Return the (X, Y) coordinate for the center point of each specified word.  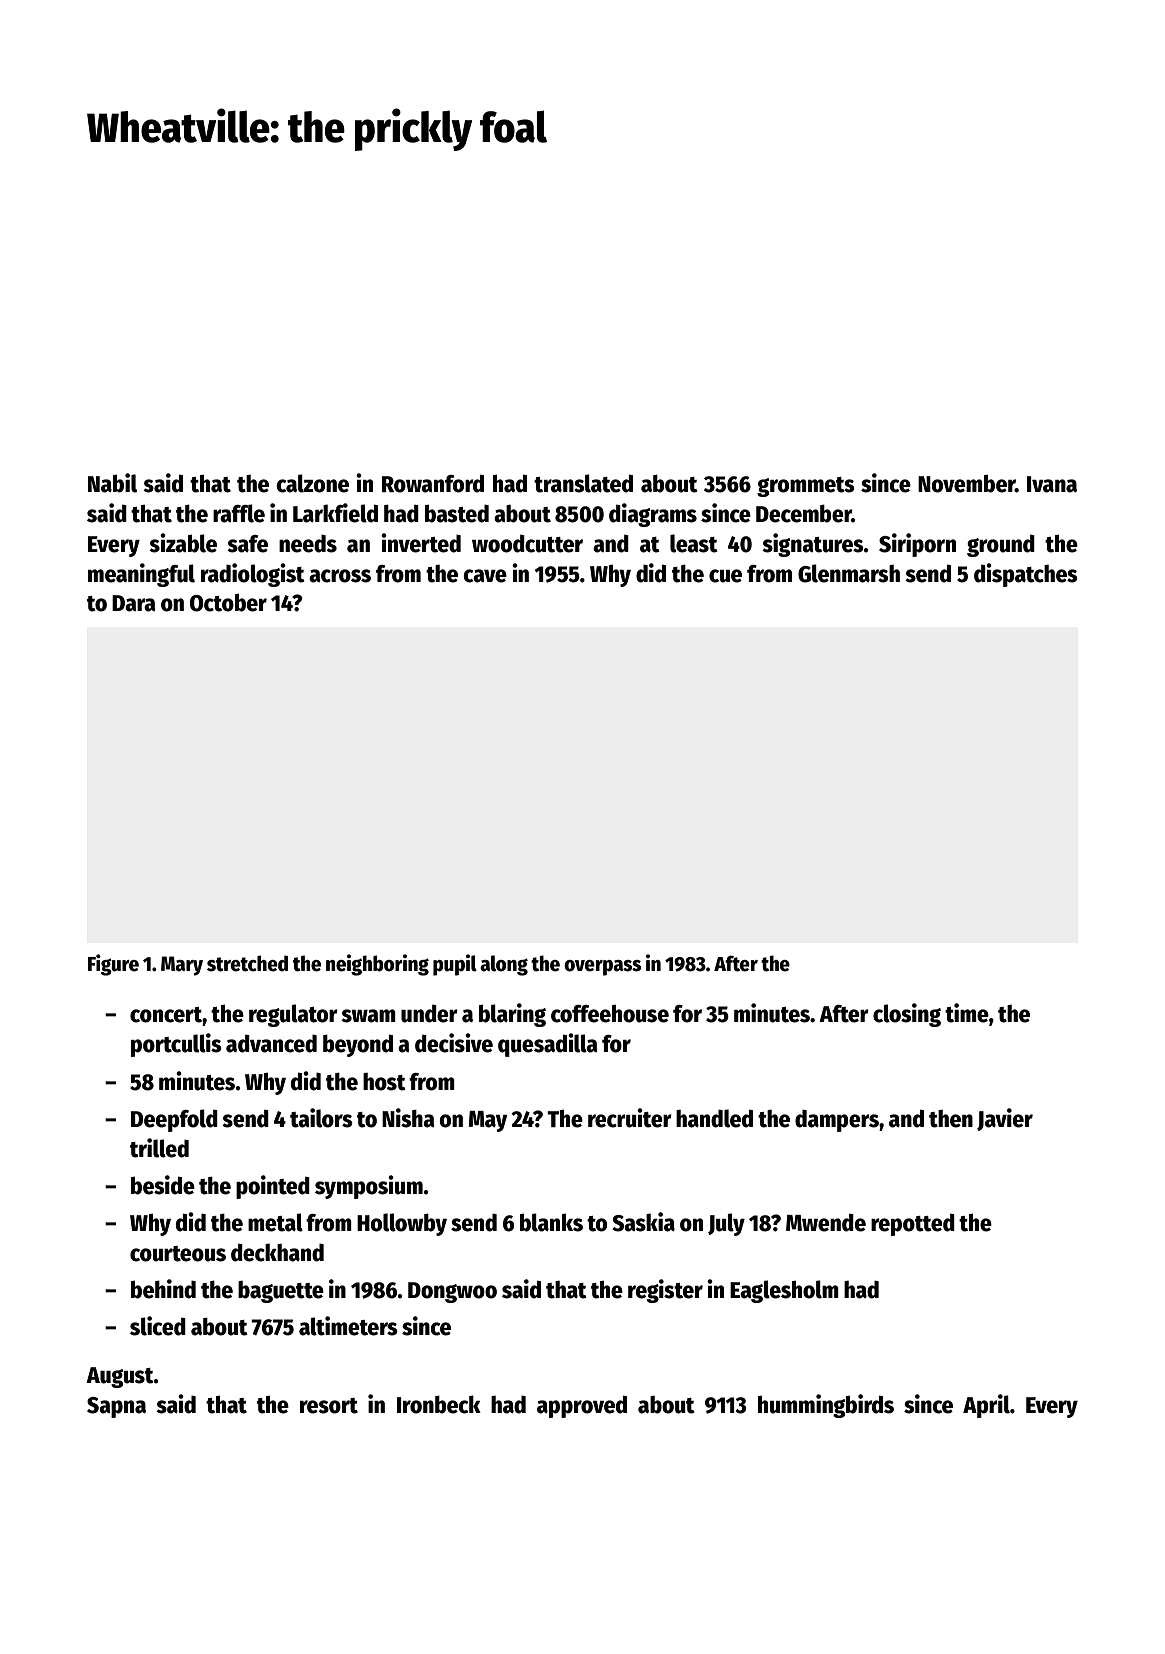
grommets (806, 487)
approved (582, 1407)
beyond (358, 1045)
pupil (455, 965)
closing (907, 1015)
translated (583, 483)
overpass (602, 968)
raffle (239, 513)
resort (329, 1406)
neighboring (377, 965)
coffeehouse (610, 1014)
